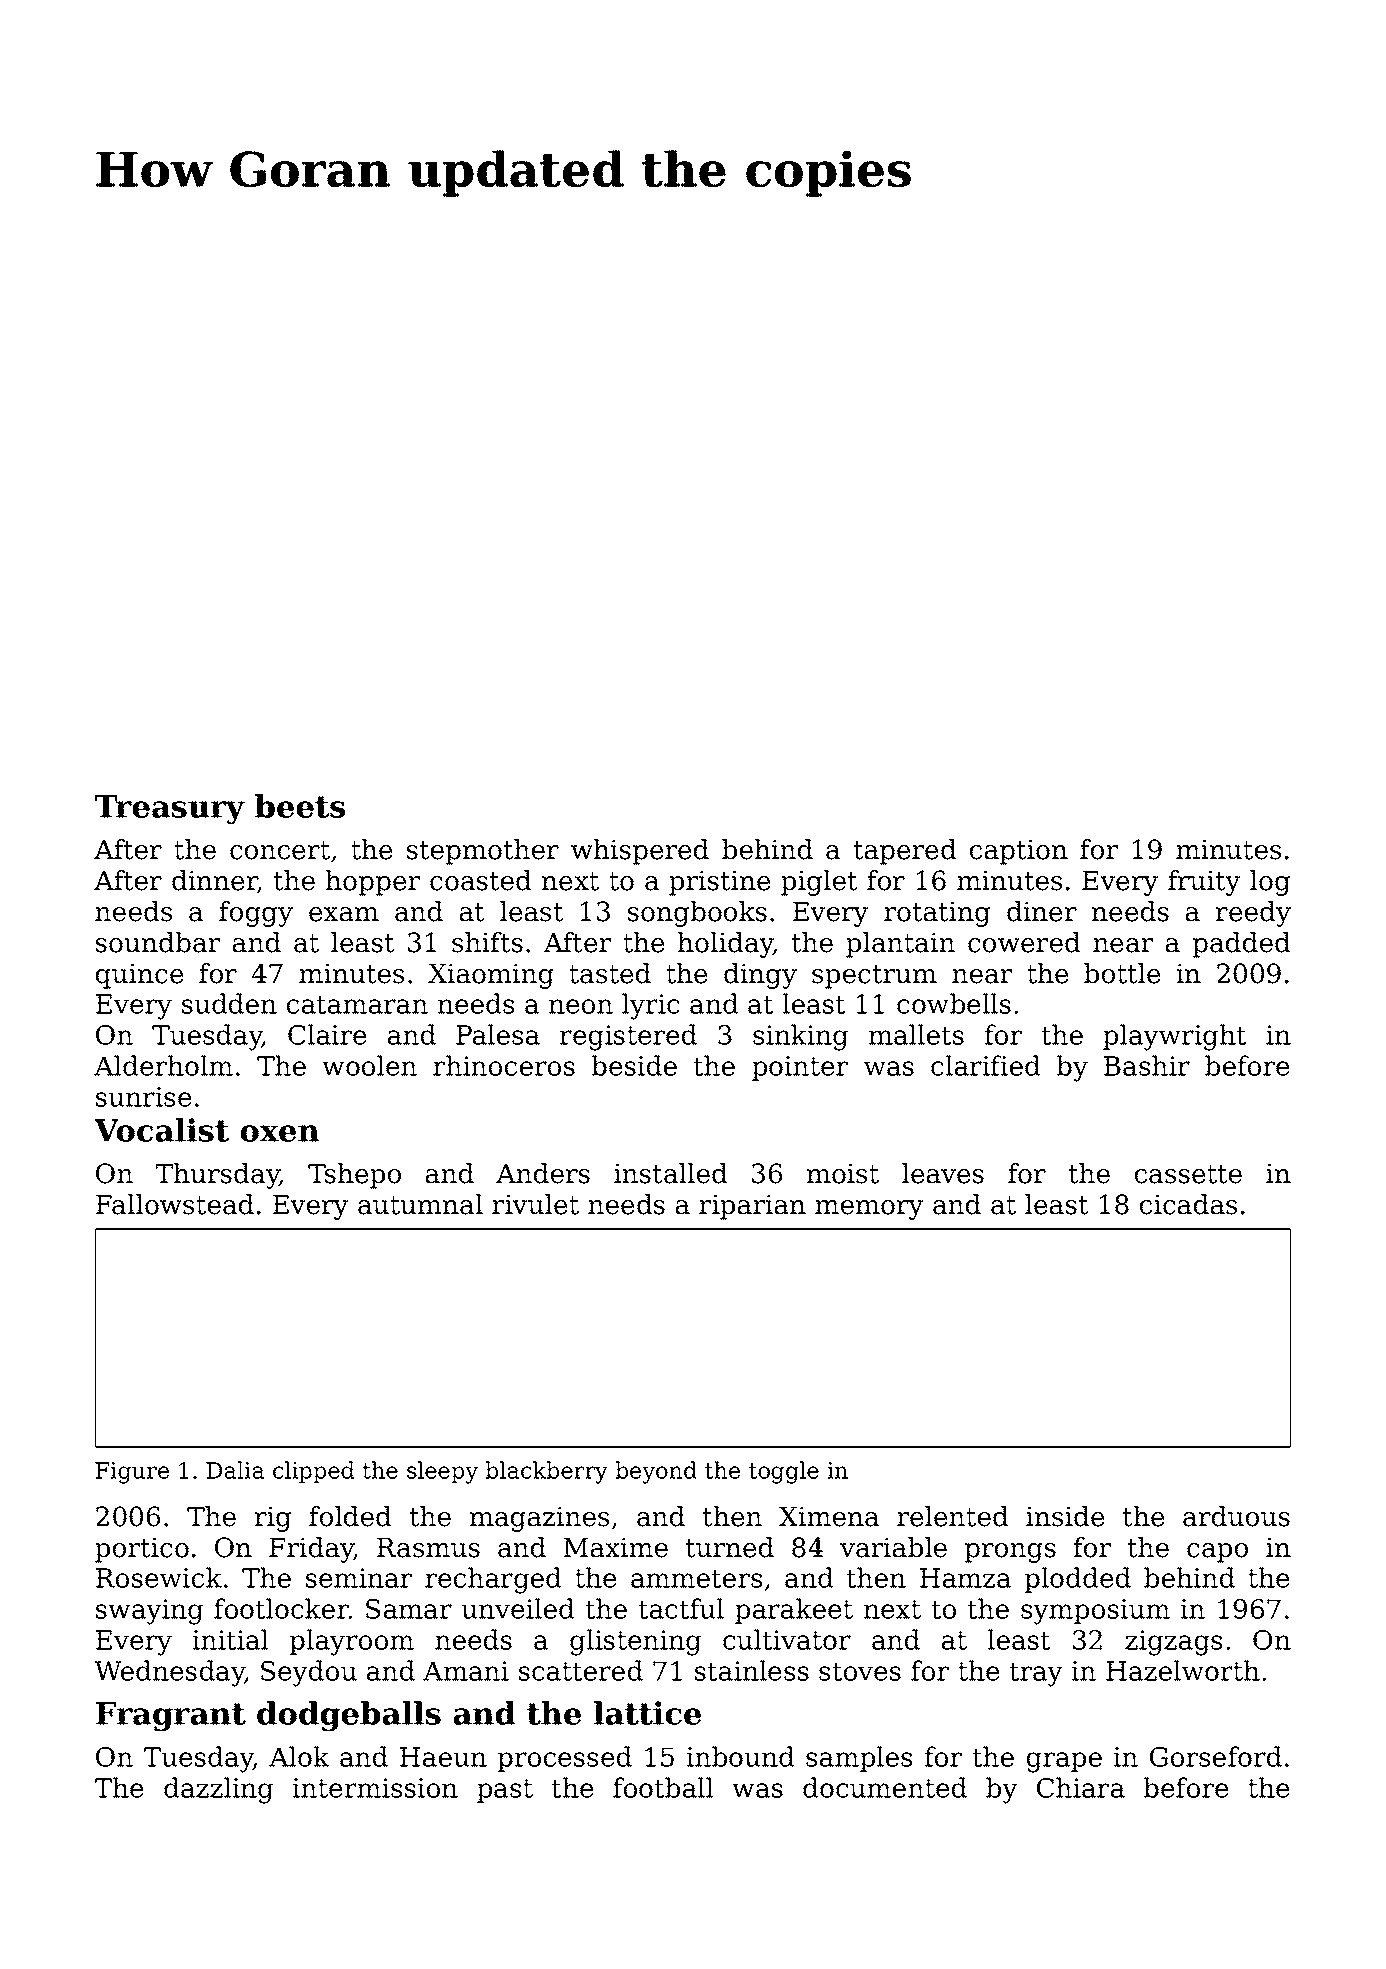 The height and width of the image is (1969, 1386). What do you see at coordinates (784, 1472) in the image?
I see `toggle` at bounding box center [784, 1472].
